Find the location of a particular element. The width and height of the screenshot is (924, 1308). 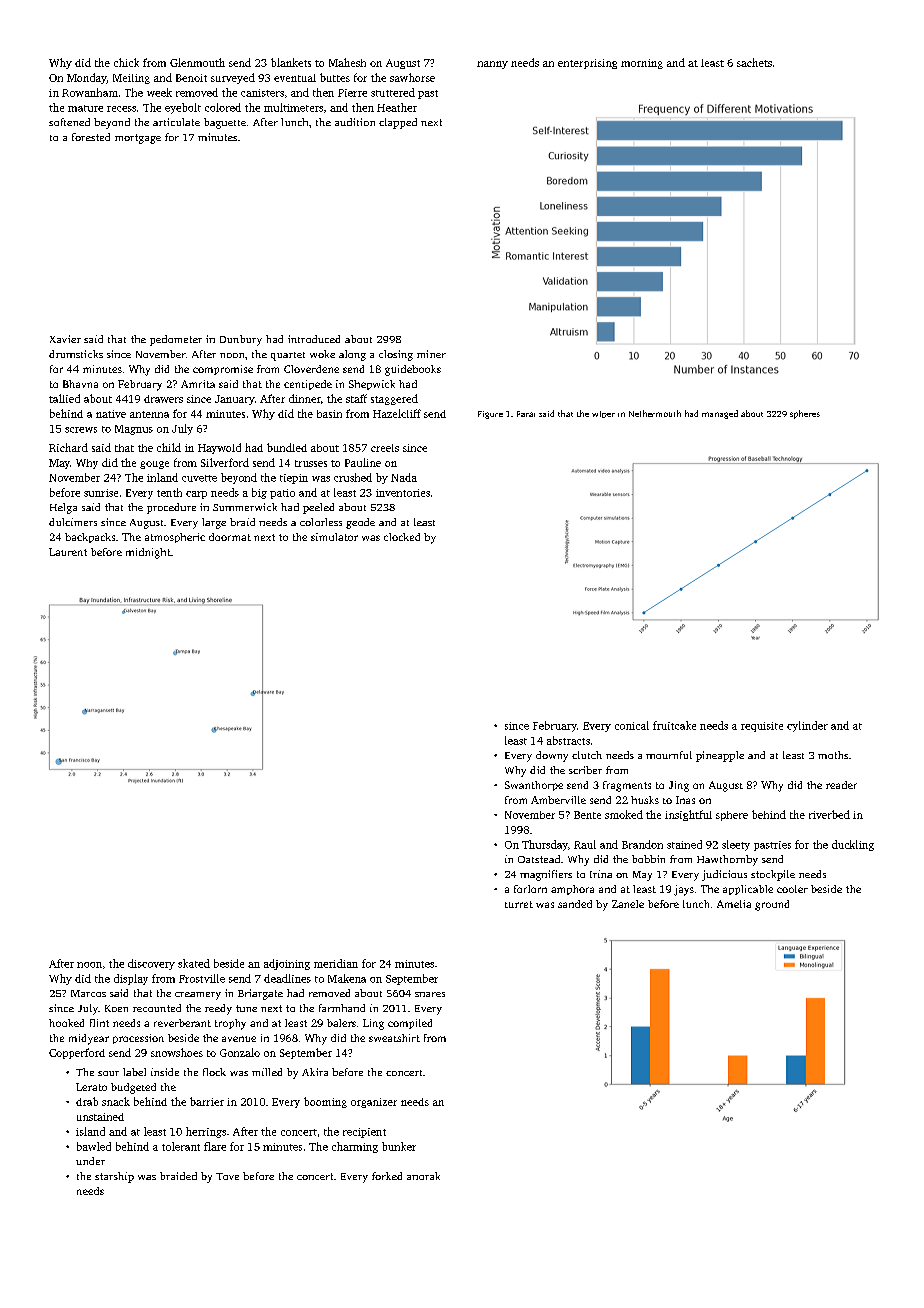

blankets is located at coordinates (291, 62).
